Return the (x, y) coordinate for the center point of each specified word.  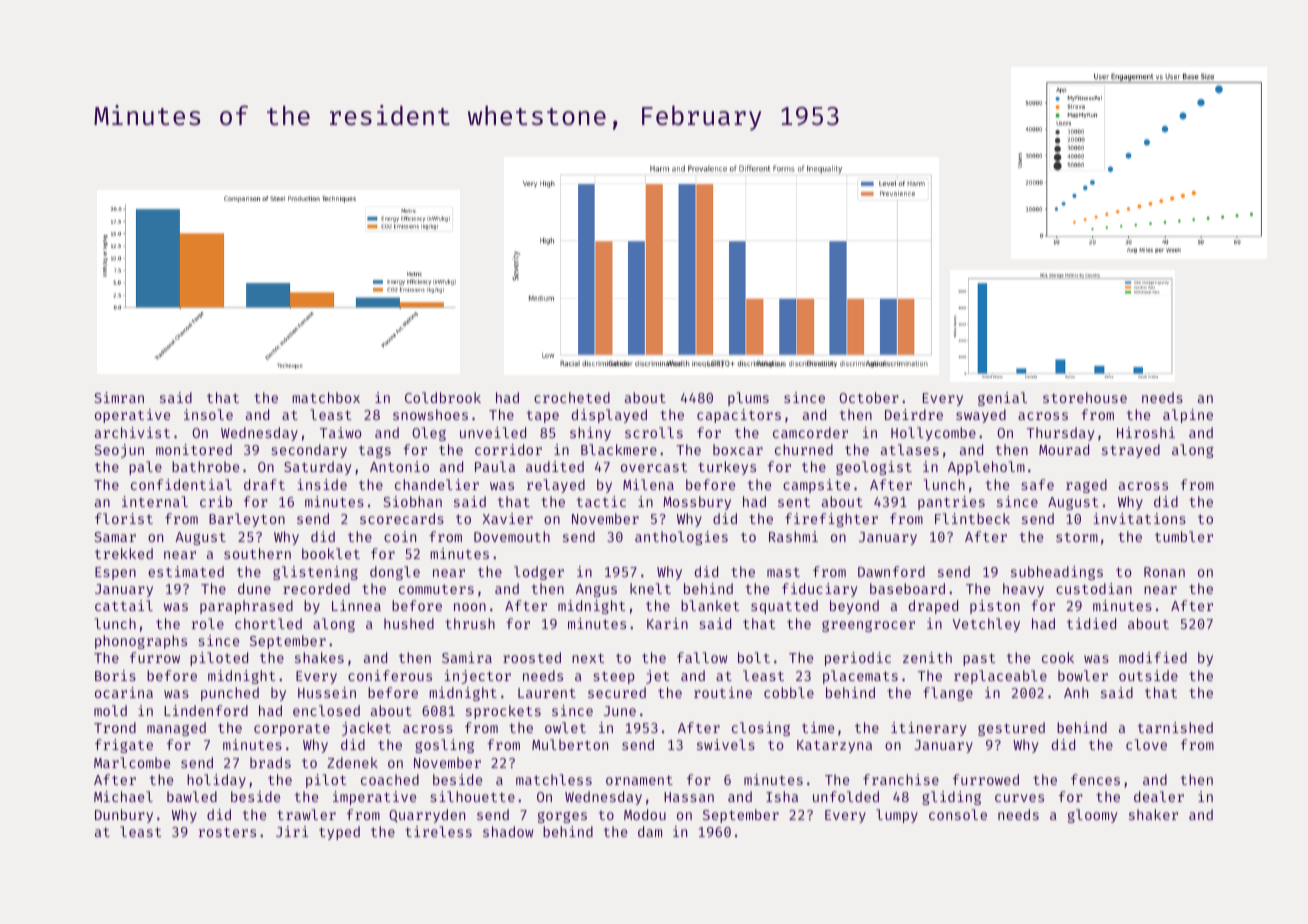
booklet (331, 553)
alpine (1188, 416)
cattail (124, 605)
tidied (1091, 623)
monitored (194, 449)
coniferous (390, 675)
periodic (858, 659)
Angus (596, 590)
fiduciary (819, 590)
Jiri (292, 831)
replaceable (1000, 677)
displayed (609, 416)
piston (995, 607)
